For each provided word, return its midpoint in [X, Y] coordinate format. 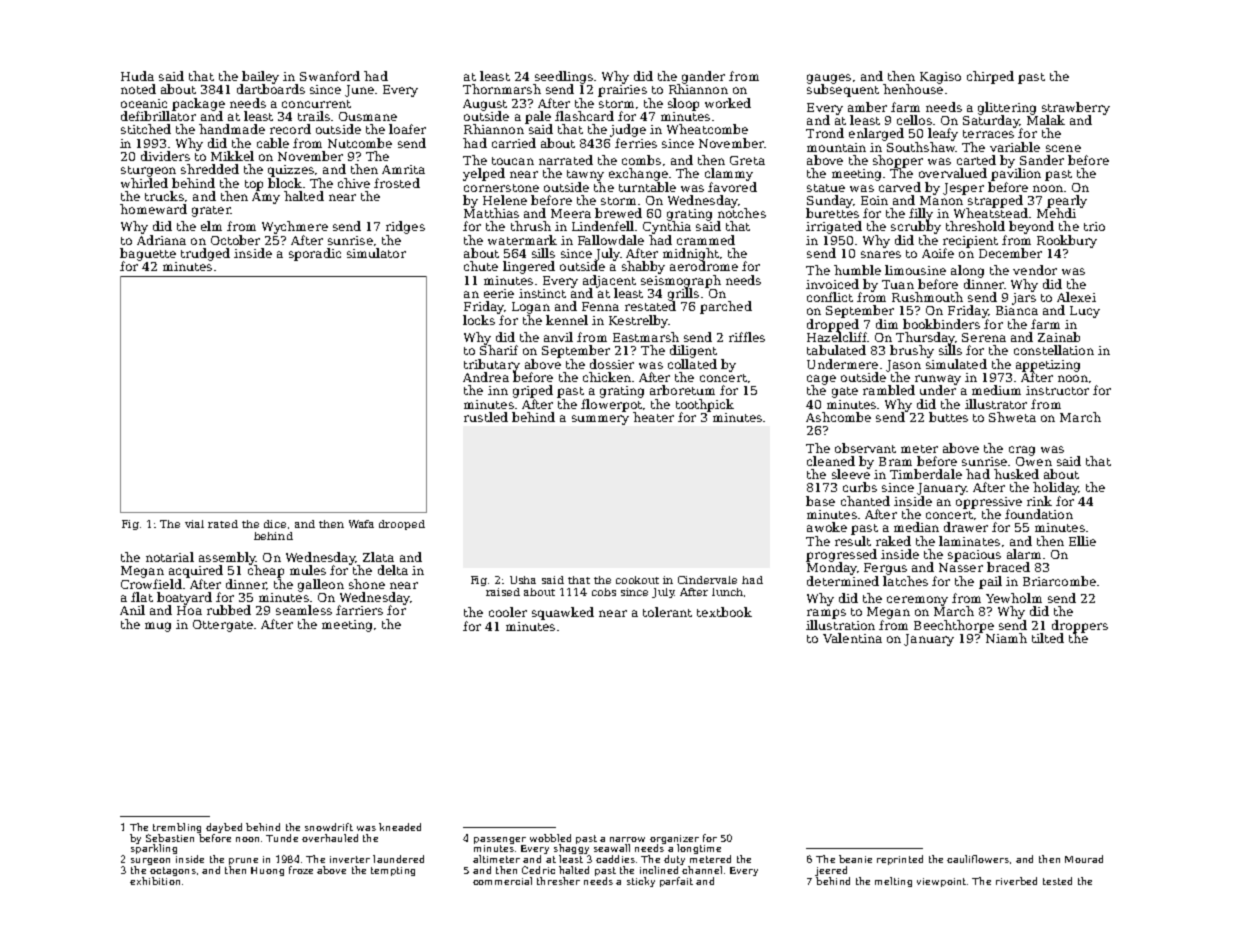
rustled [486, 417]
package [198, 104]
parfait [676, 882]
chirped [990, 77]
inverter [350, 859]
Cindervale [707, 580]
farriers [359, 610]
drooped [402, 525]
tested [1057, 881]
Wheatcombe [707, 129]
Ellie [1082, 541]
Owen [1034, 461]
